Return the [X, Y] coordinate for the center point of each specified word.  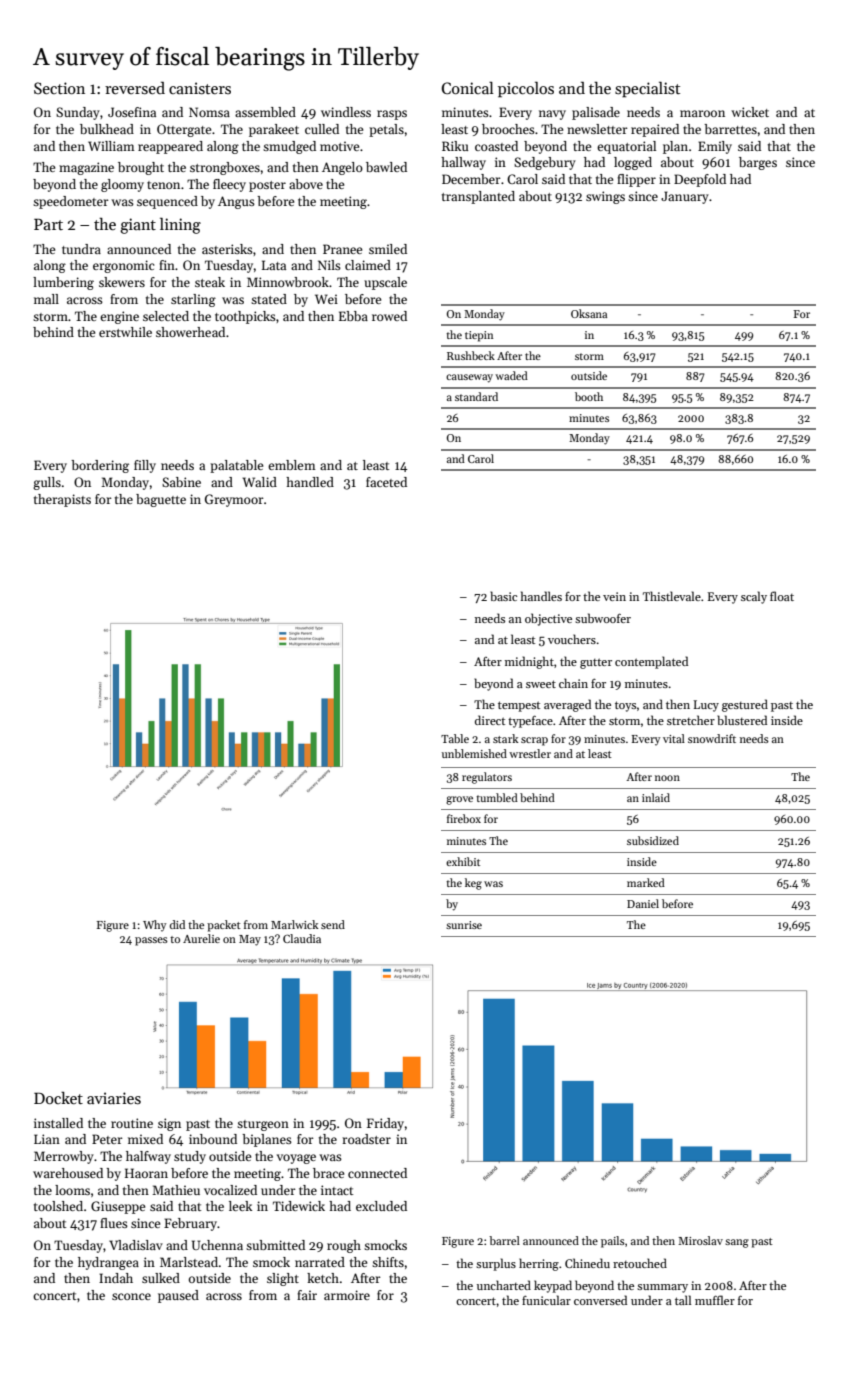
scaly [754, 597]
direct [490, 720]
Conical [467, 88]
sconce [131, 1296]
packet [224, 926]
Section [59, 88]
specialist [647, 90]
